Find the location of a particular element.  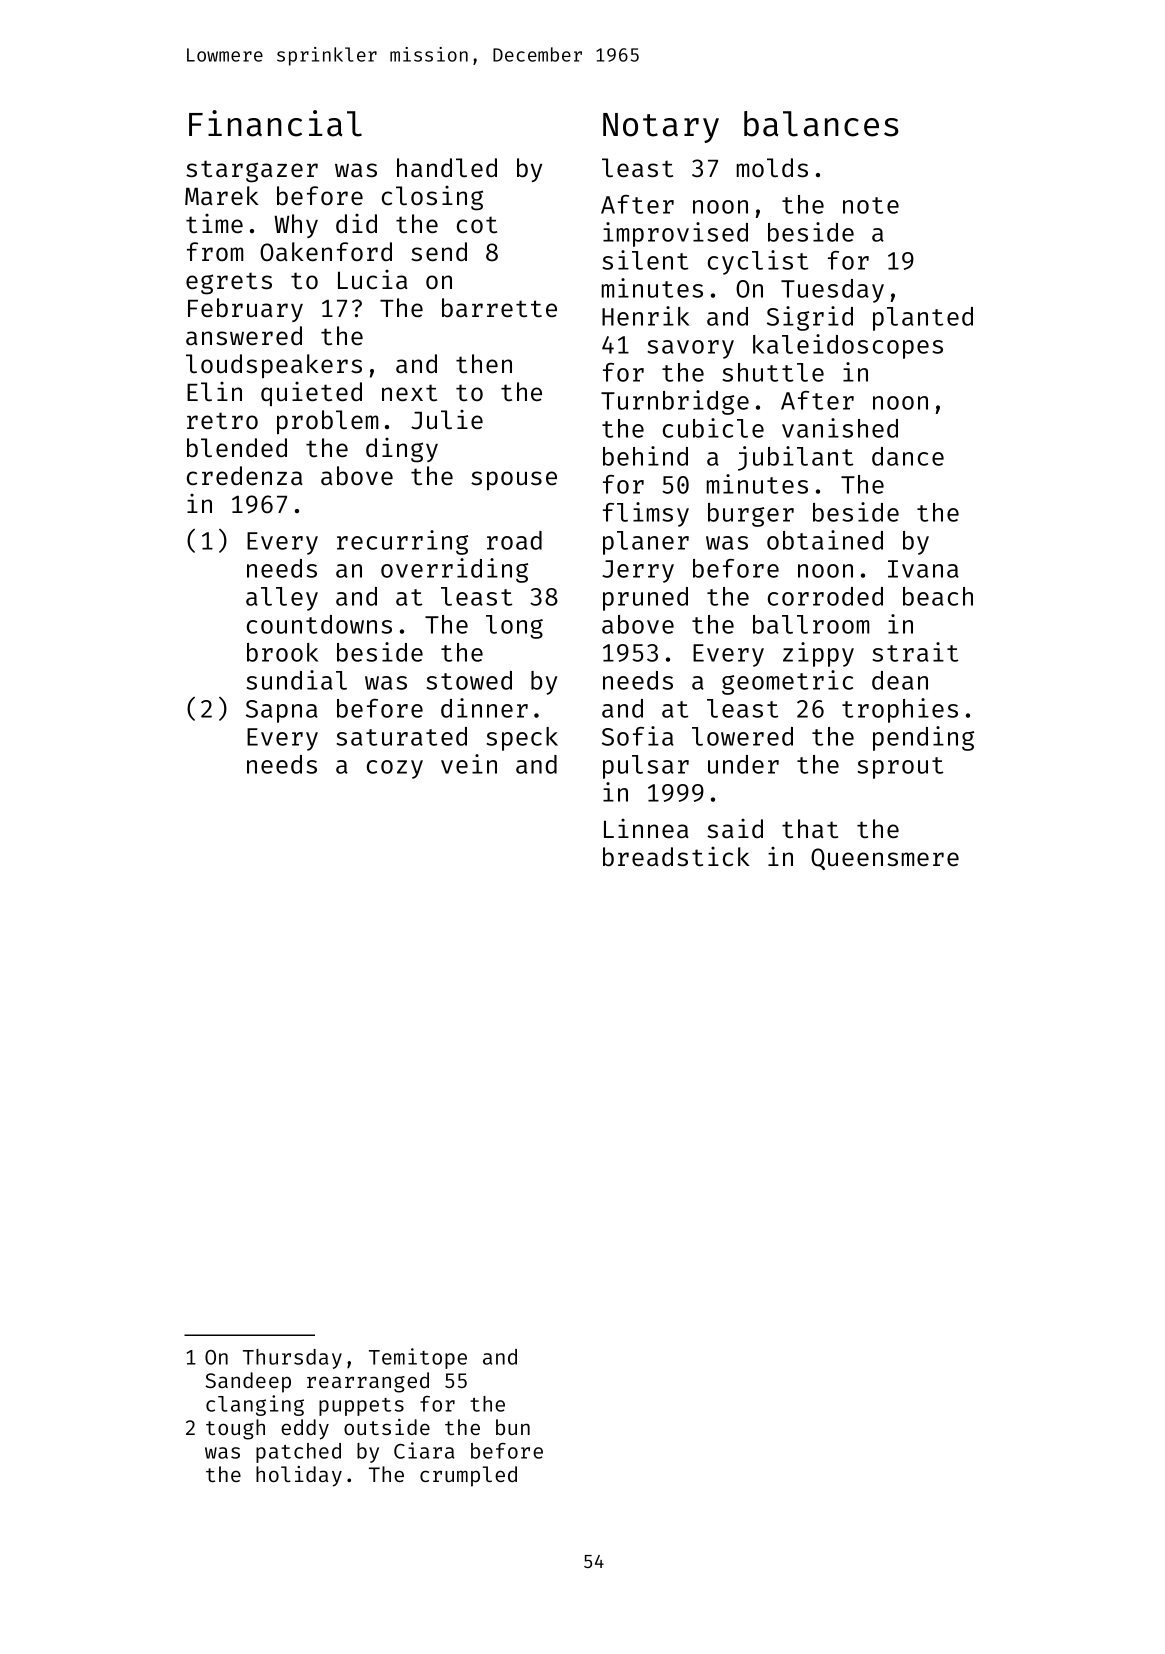

pulsar is located at coordinates (646, 767).
